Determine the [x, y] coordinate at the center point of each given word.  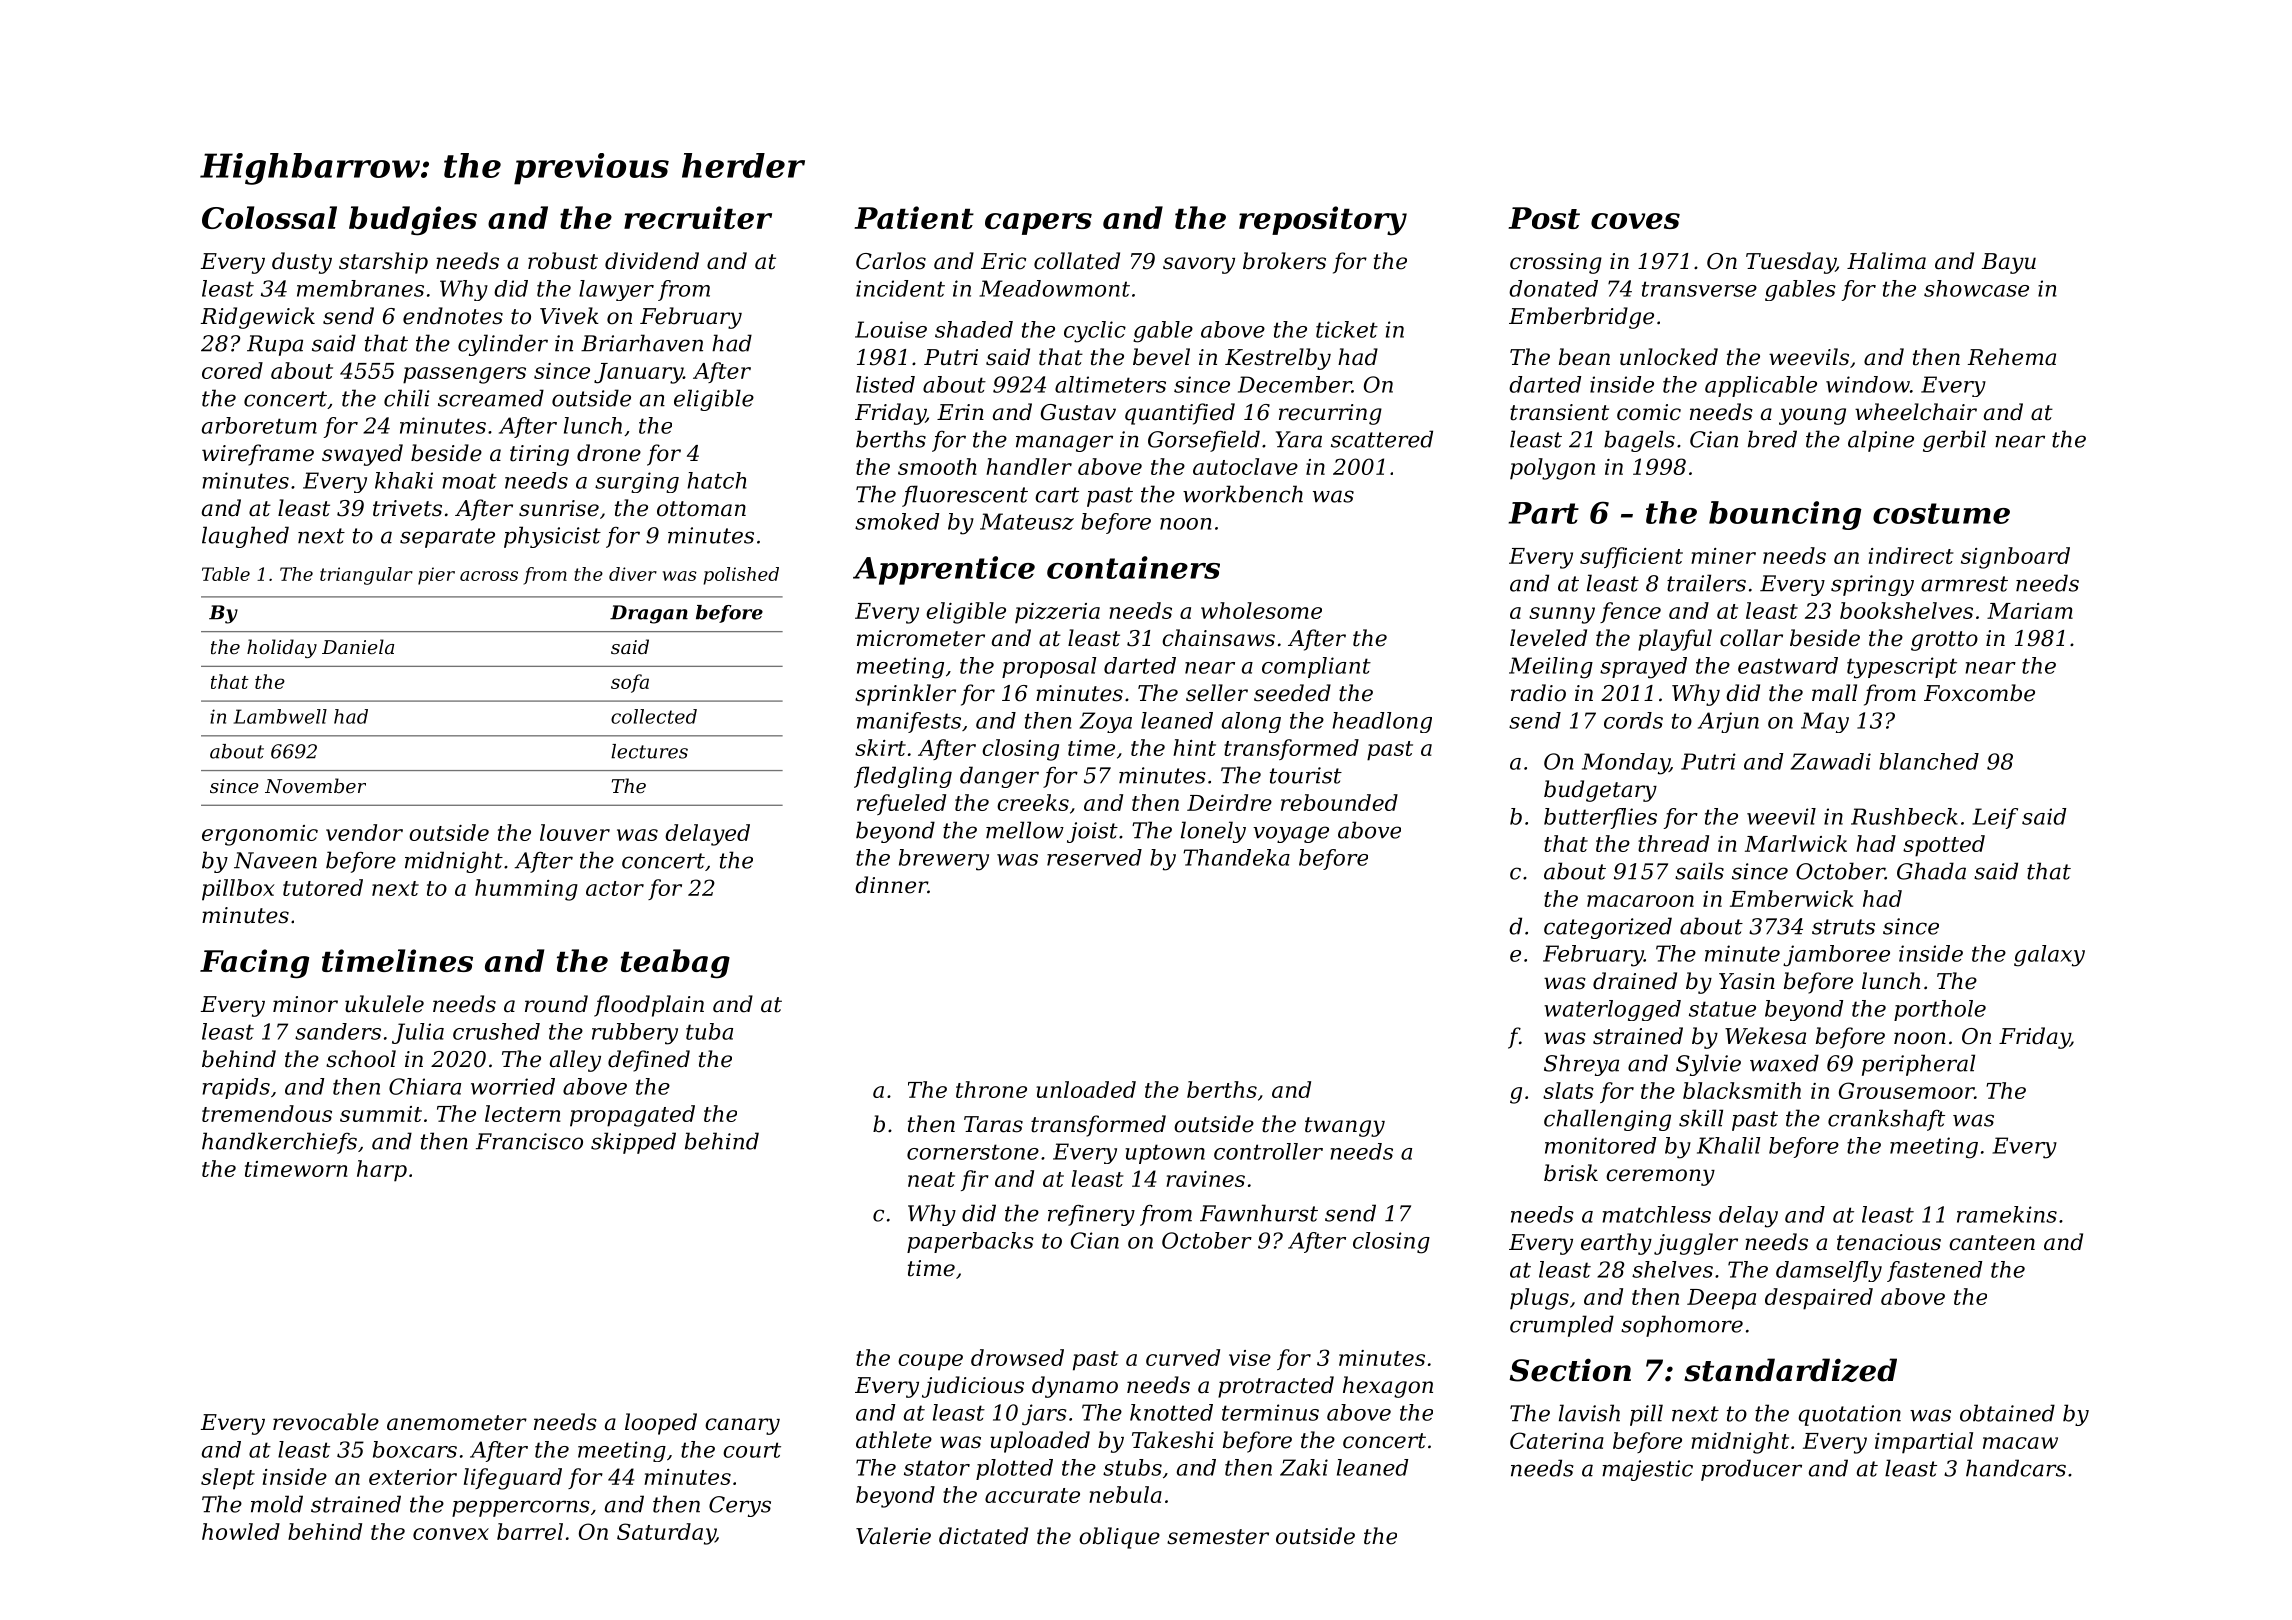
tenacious [1889, 1242]
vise [1250, 1358]
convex [451, 1534]
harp [382, 1171]
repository [1323, 220]
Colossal [269, 217]
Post [1544, 218]
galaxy [2049, 956]
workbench [1243, 494]
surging [637, 482]
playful [1675, 640]
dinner [891, 885]
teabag [675, 964]
